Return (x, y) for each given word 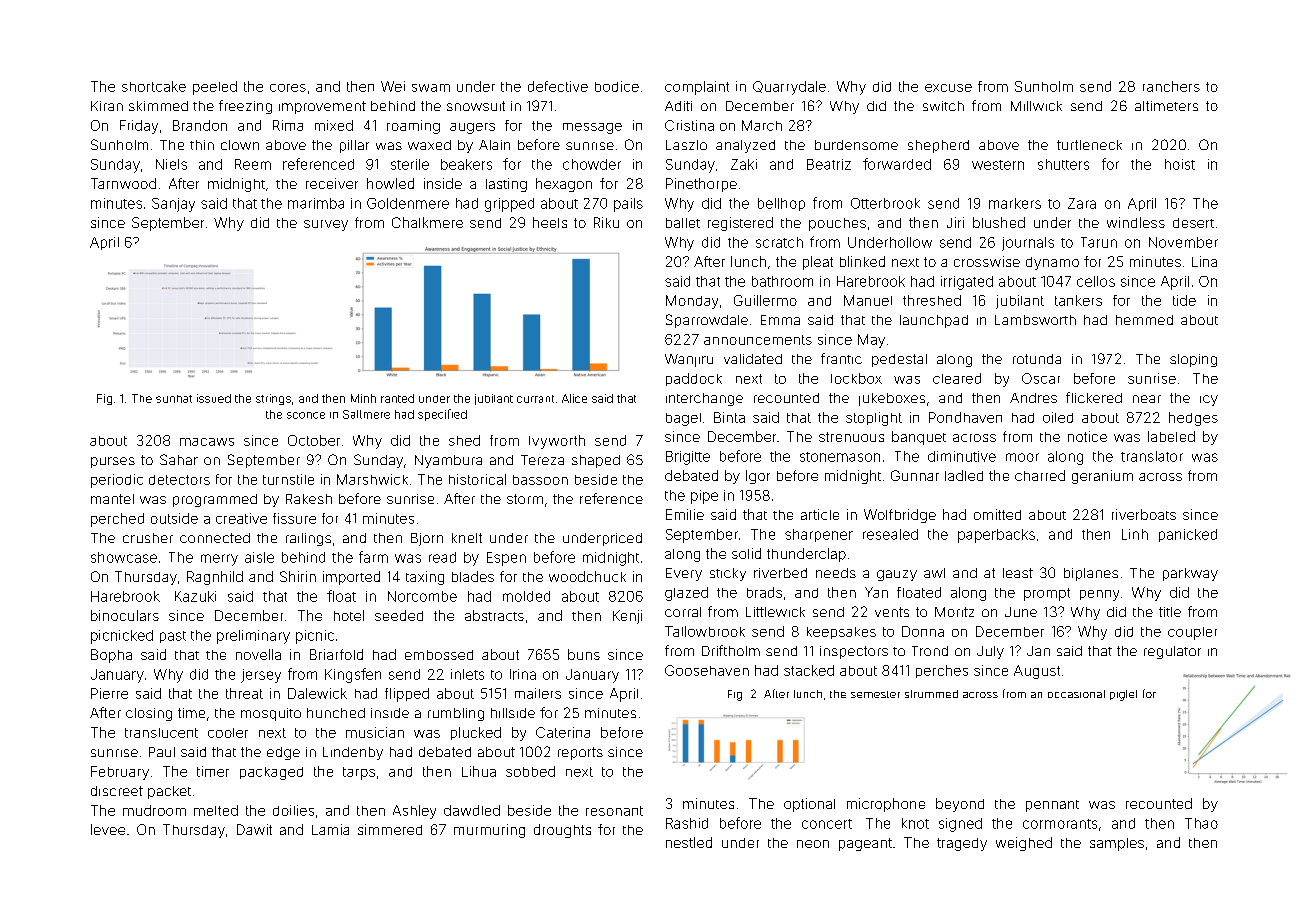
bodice (617, 86)
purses (113, 462)
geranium (1102, 477)
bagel (683, 419)
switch (943, 106)
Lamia (330, 829)
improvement (322, 107)
